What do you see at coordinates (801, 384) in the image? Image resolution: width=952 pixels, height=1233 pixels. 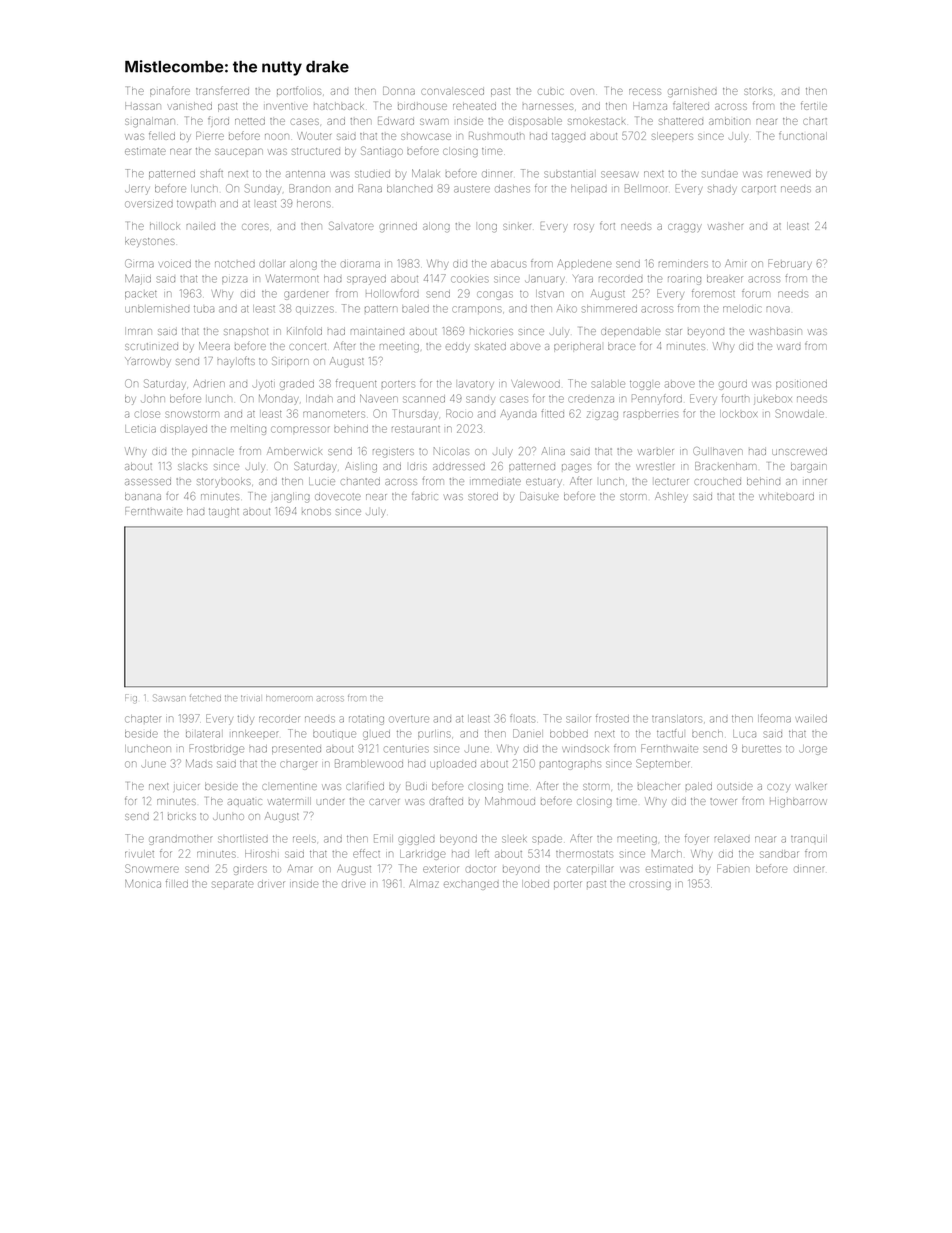 I see `positioned` at bounding box center [801, 384].
